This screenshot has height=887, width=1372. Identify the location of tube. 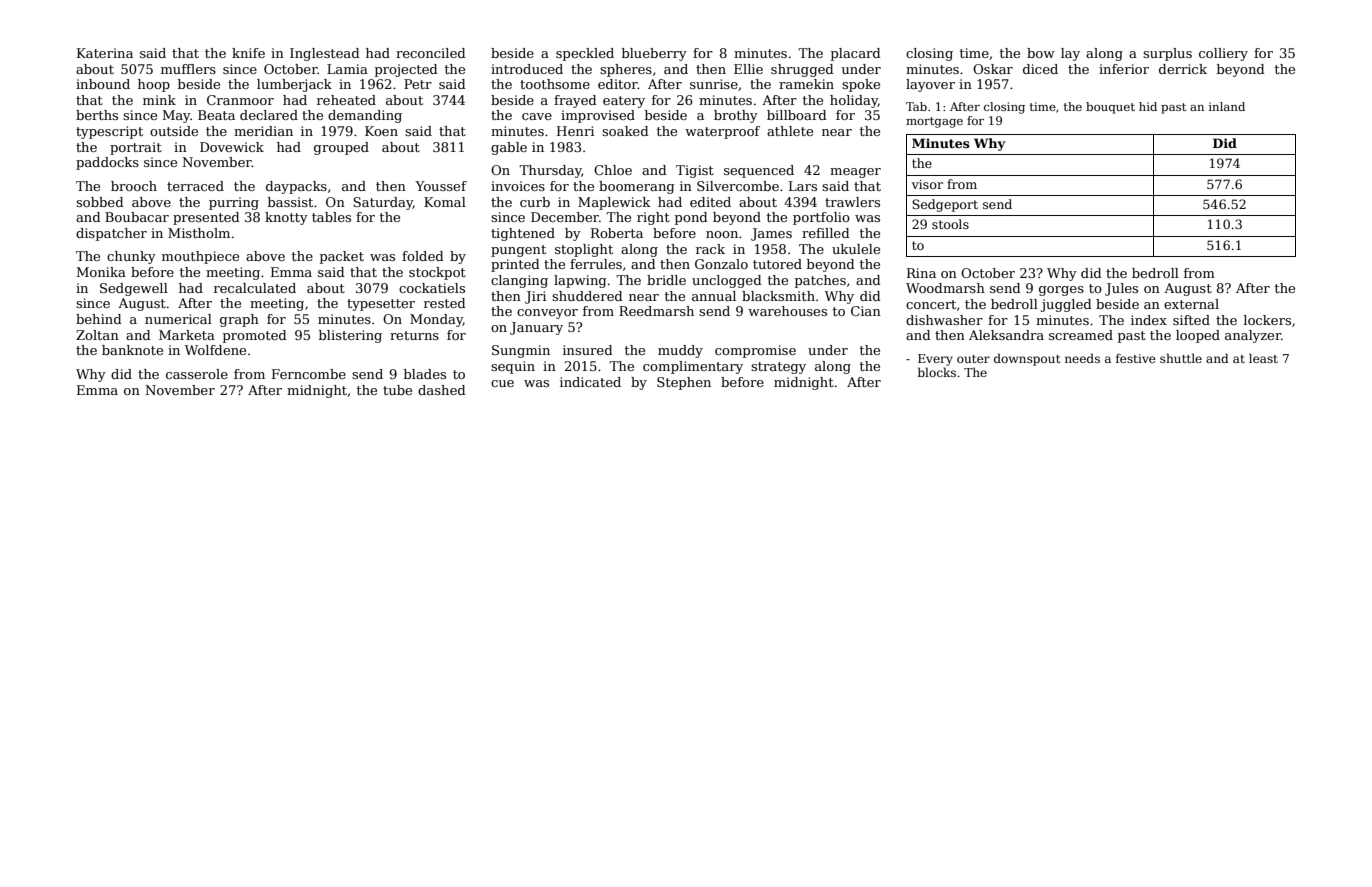
(397, 390).
